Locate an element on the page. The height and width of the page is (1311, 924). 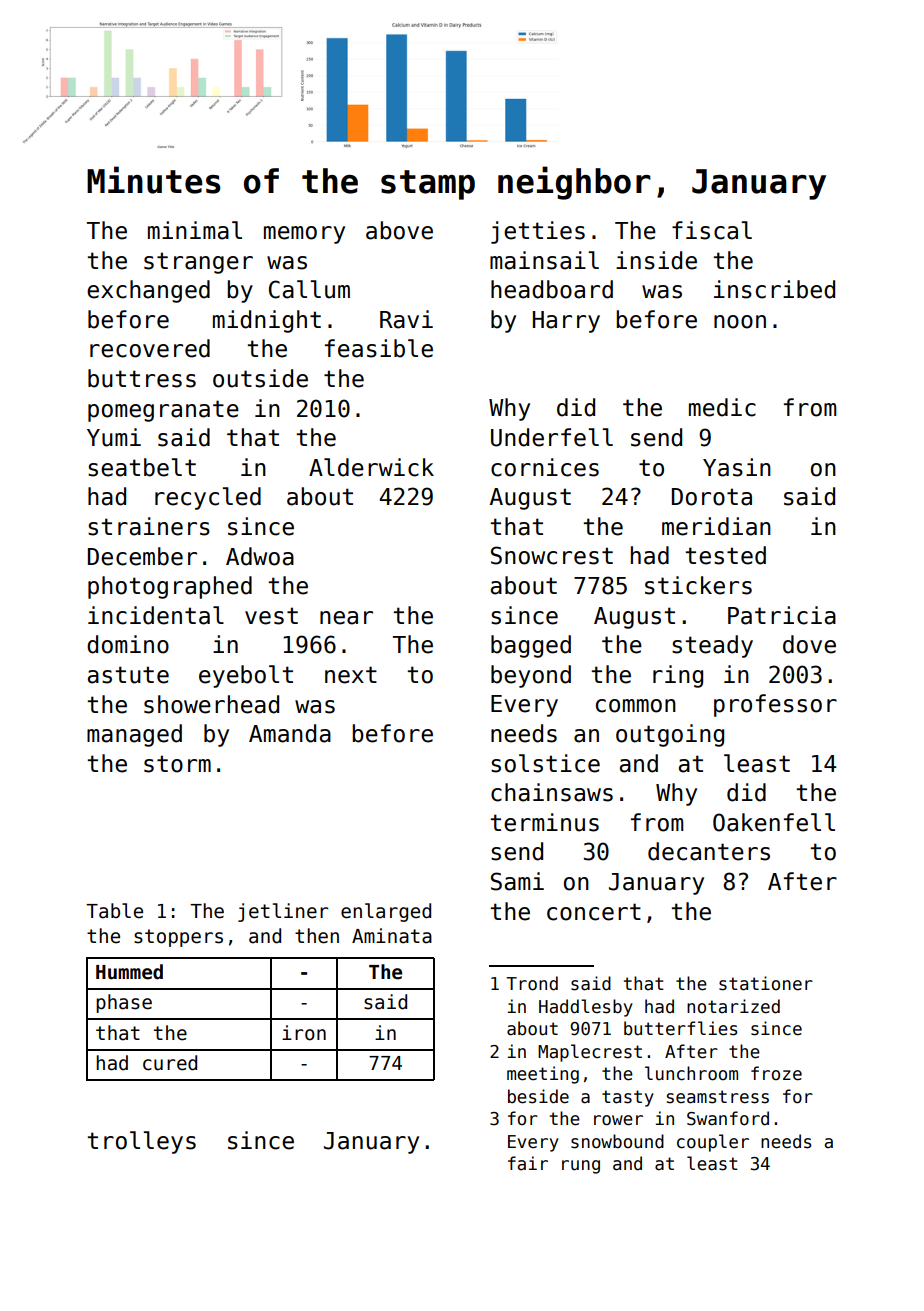
near is located at coordinates (346, 618).
